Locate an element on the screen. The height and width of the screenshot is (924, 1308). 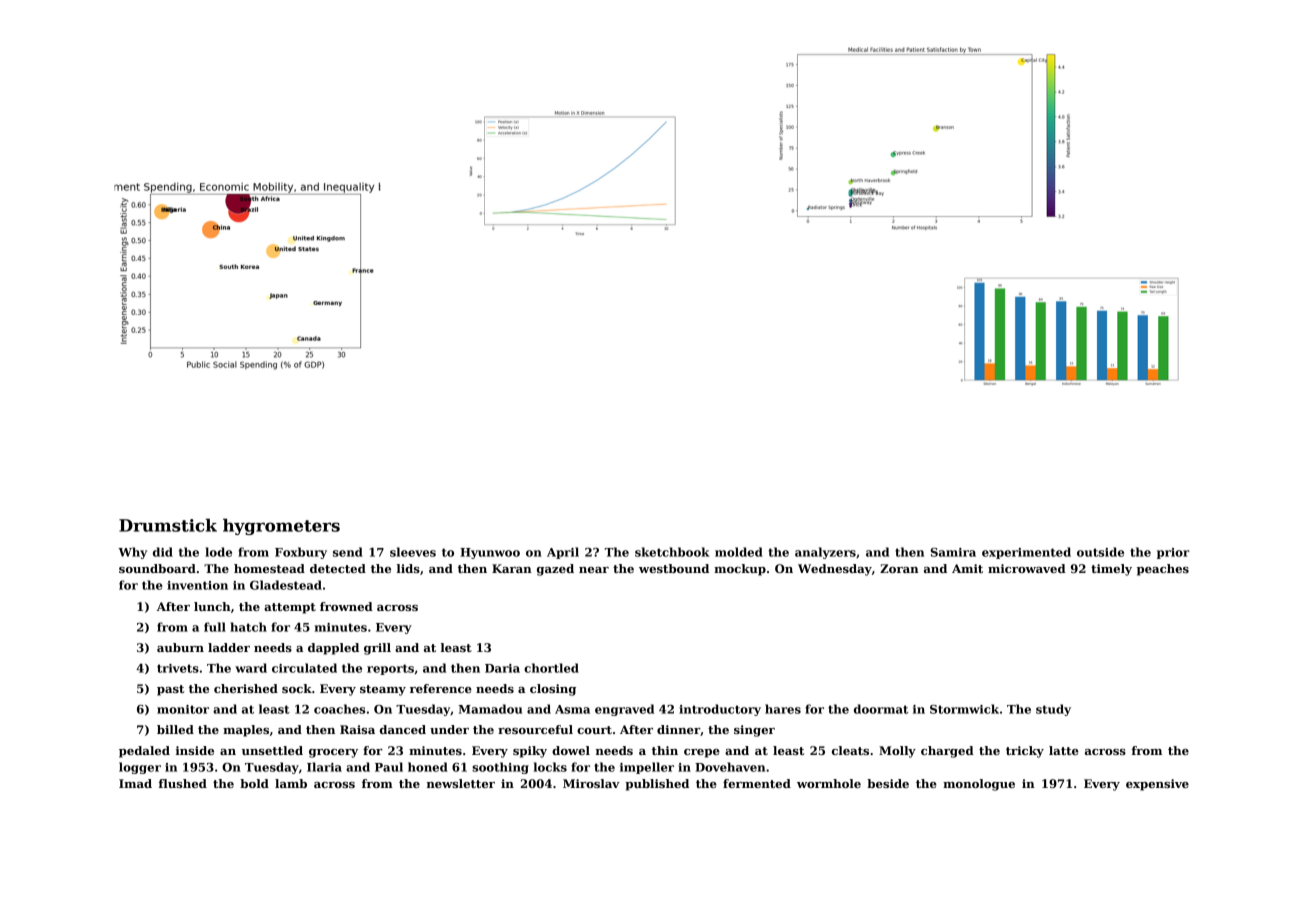
study is located at coordinates (1053, 710).
